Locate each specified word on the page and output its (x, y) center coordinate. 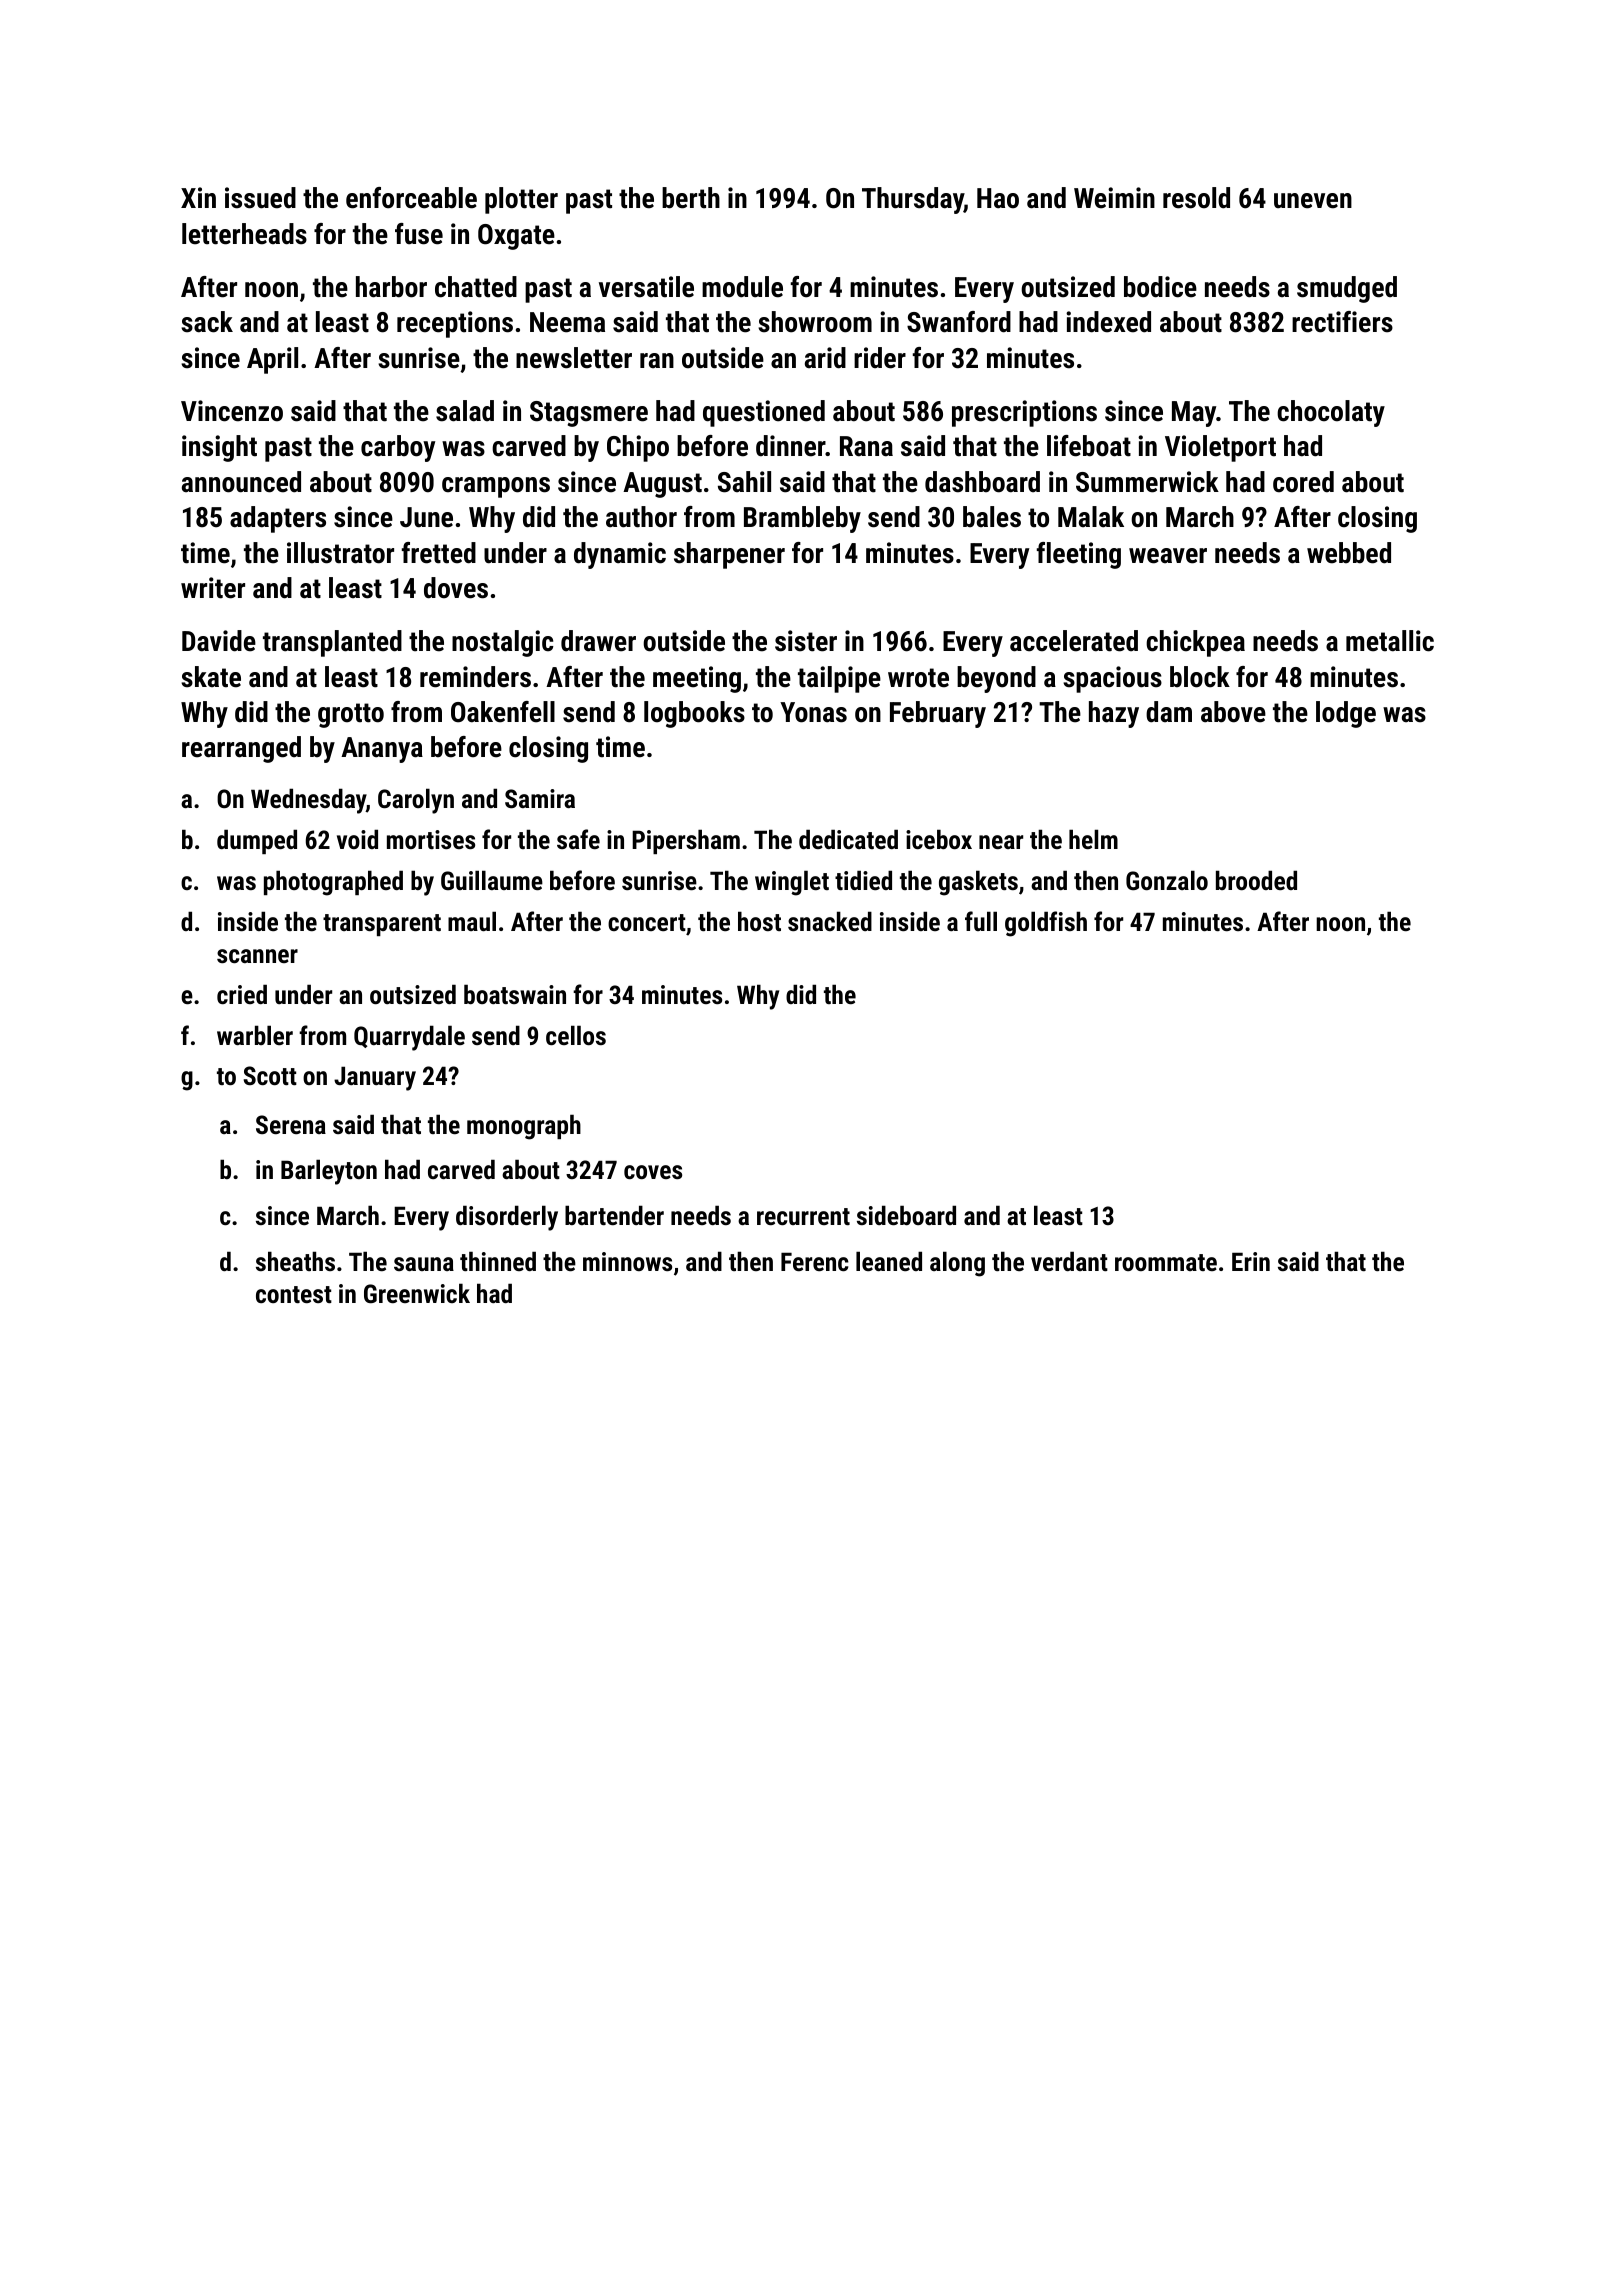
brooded (1256, 880)
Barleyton (329, 1172)
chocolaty (1331, 413)
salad (465, 411)
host (759, 921)
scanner (257, 956)
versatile (646, 287)
